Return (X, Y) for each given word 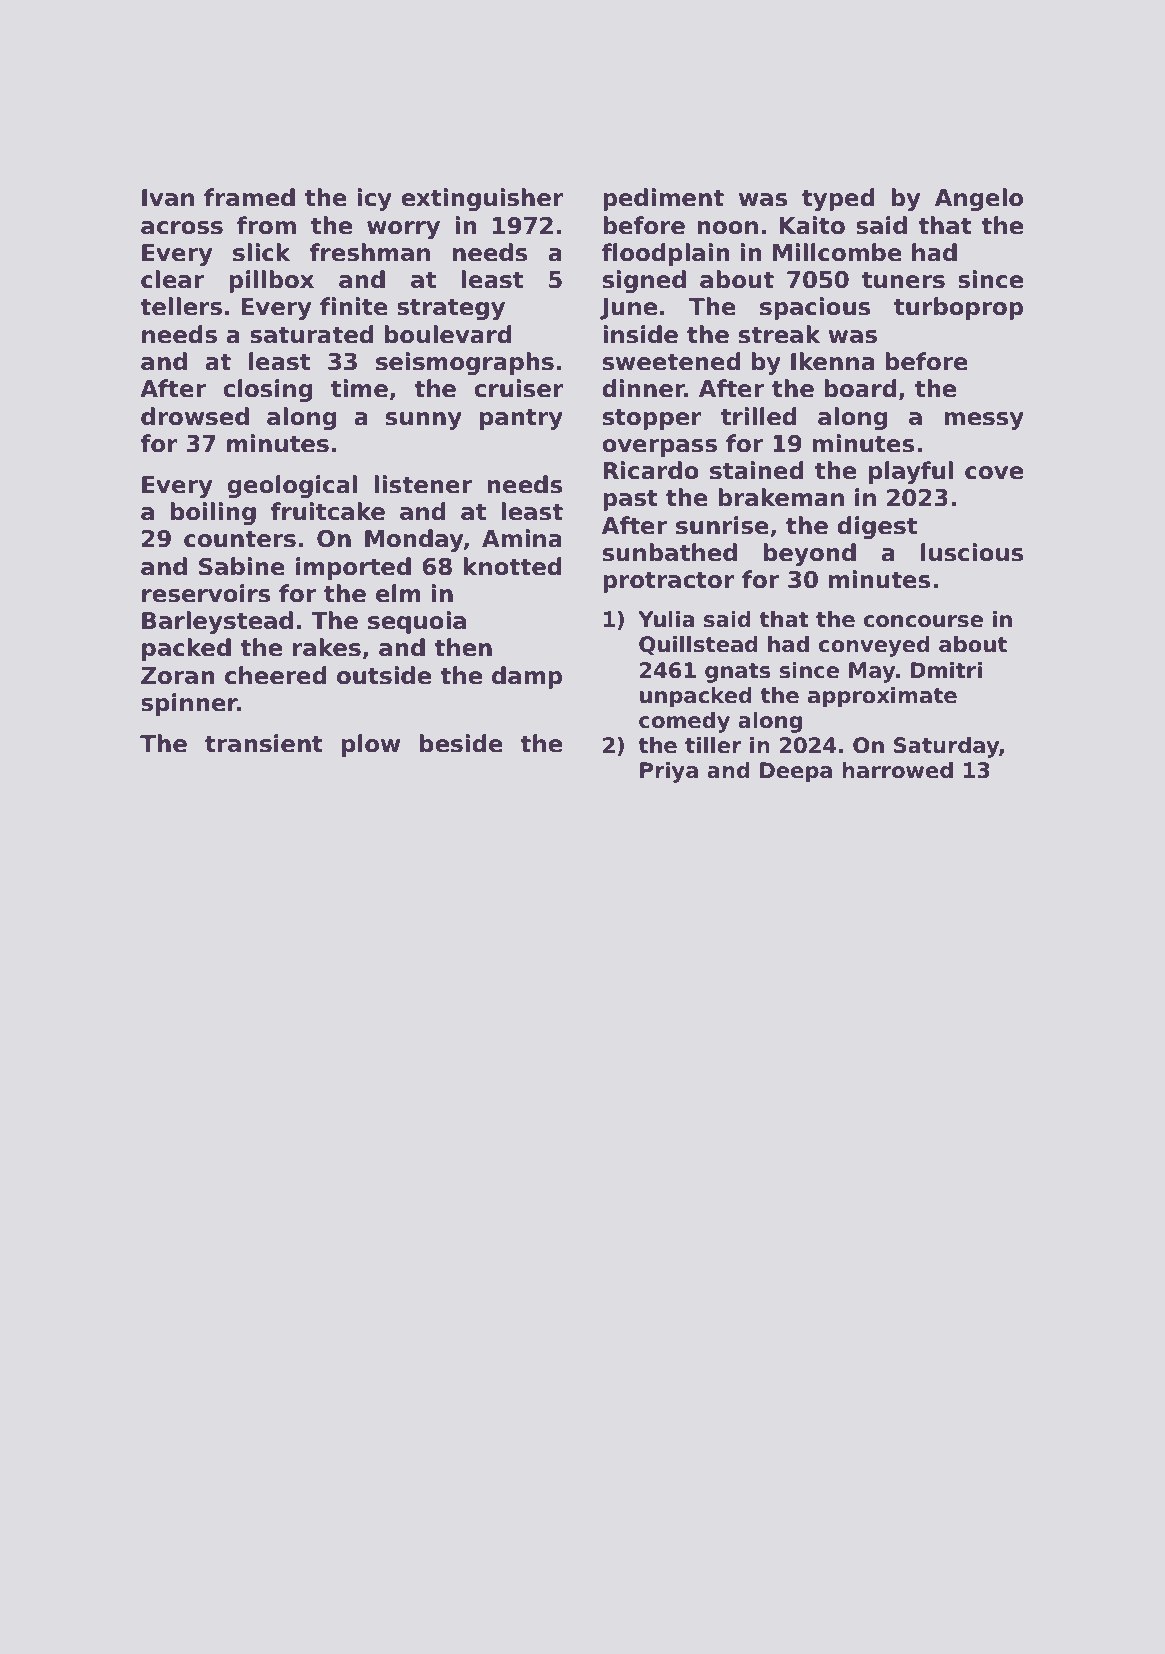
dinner (643, 388)
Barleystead (217, 622)
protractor (669, 582)
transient (264, 743)
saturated (311, 334)
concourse (923, 621)
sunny (424, 421)
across (182, 228)
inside (640, 334)
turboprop (958, 308)
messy (984, 421)
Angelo (979, 199)
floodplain (666, 254)
